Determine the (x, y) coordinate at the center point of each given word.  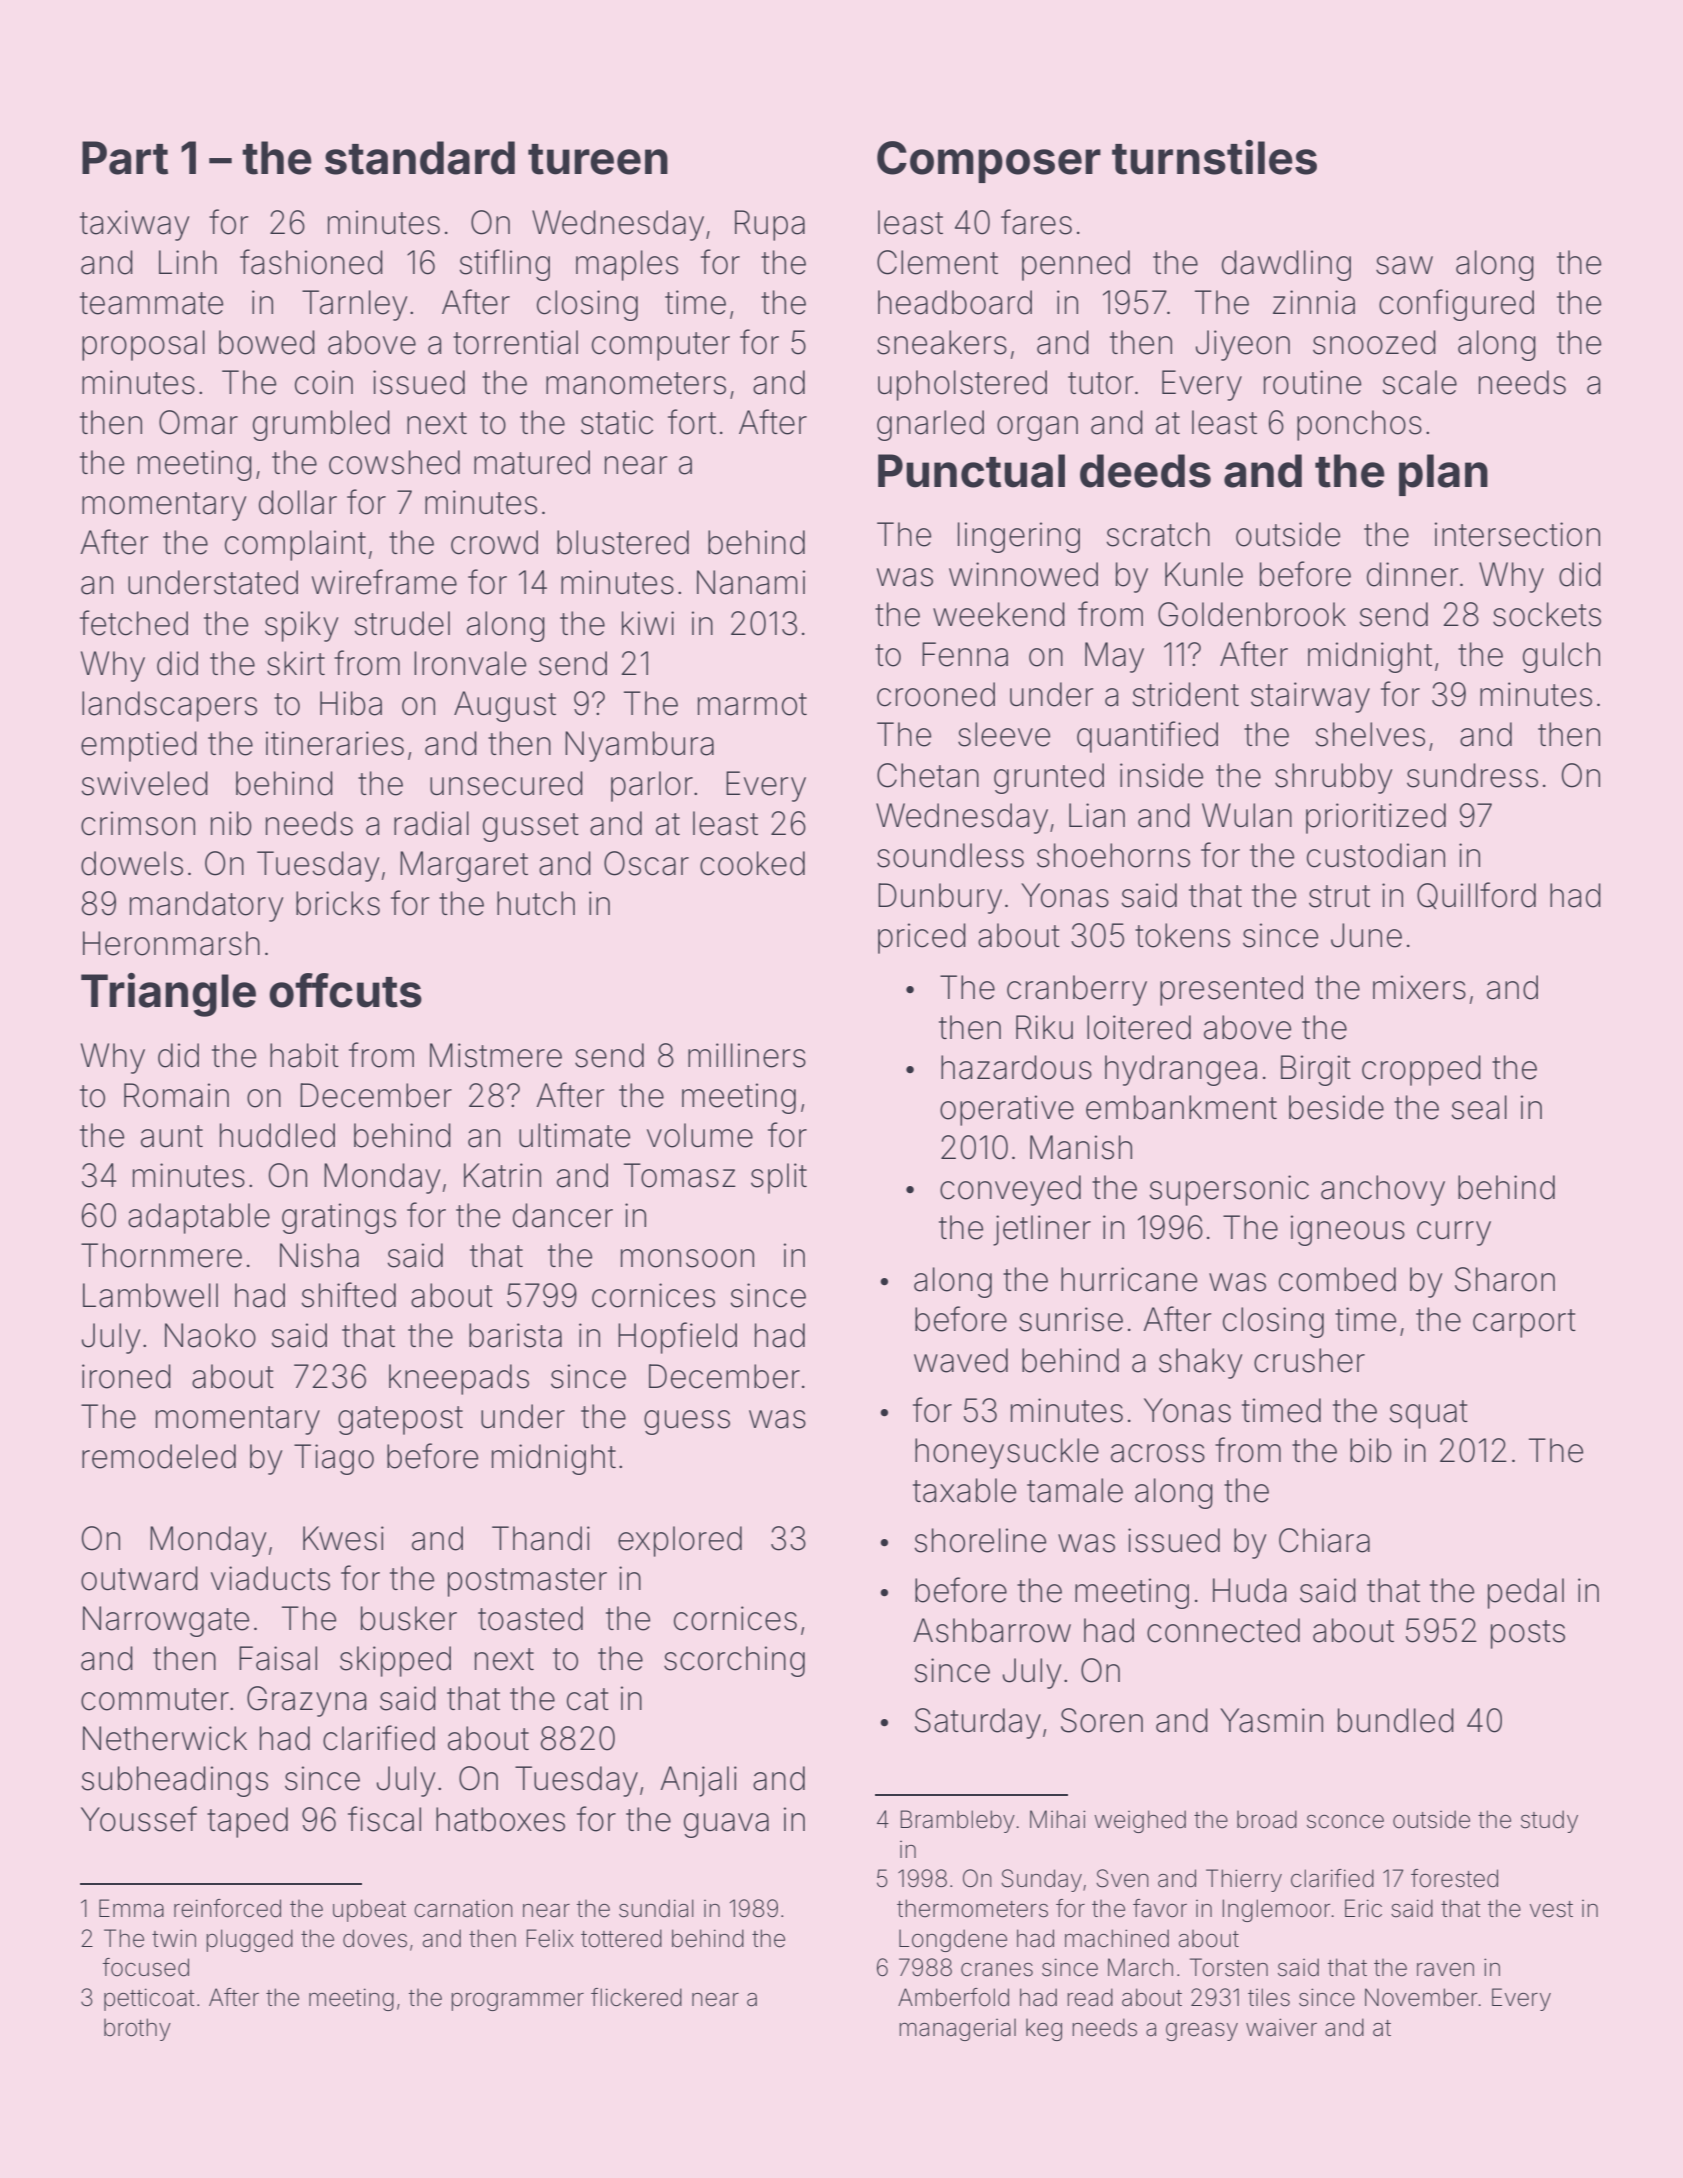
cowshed (394, 462)
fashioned (311, 262)
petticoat (149, 1999)
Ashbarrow (992, 1630)
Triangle (168, 995)
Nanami (751, 582)
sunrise (1071, 1319)
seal (1479, 1107)
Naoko (210, 1335)
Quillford (1476, 895)
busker (409, 1618)
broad (1267, 1819)
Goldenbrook (1252, 614)
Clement (937, 262)
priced (922, 938)
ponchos (1359, 425)
